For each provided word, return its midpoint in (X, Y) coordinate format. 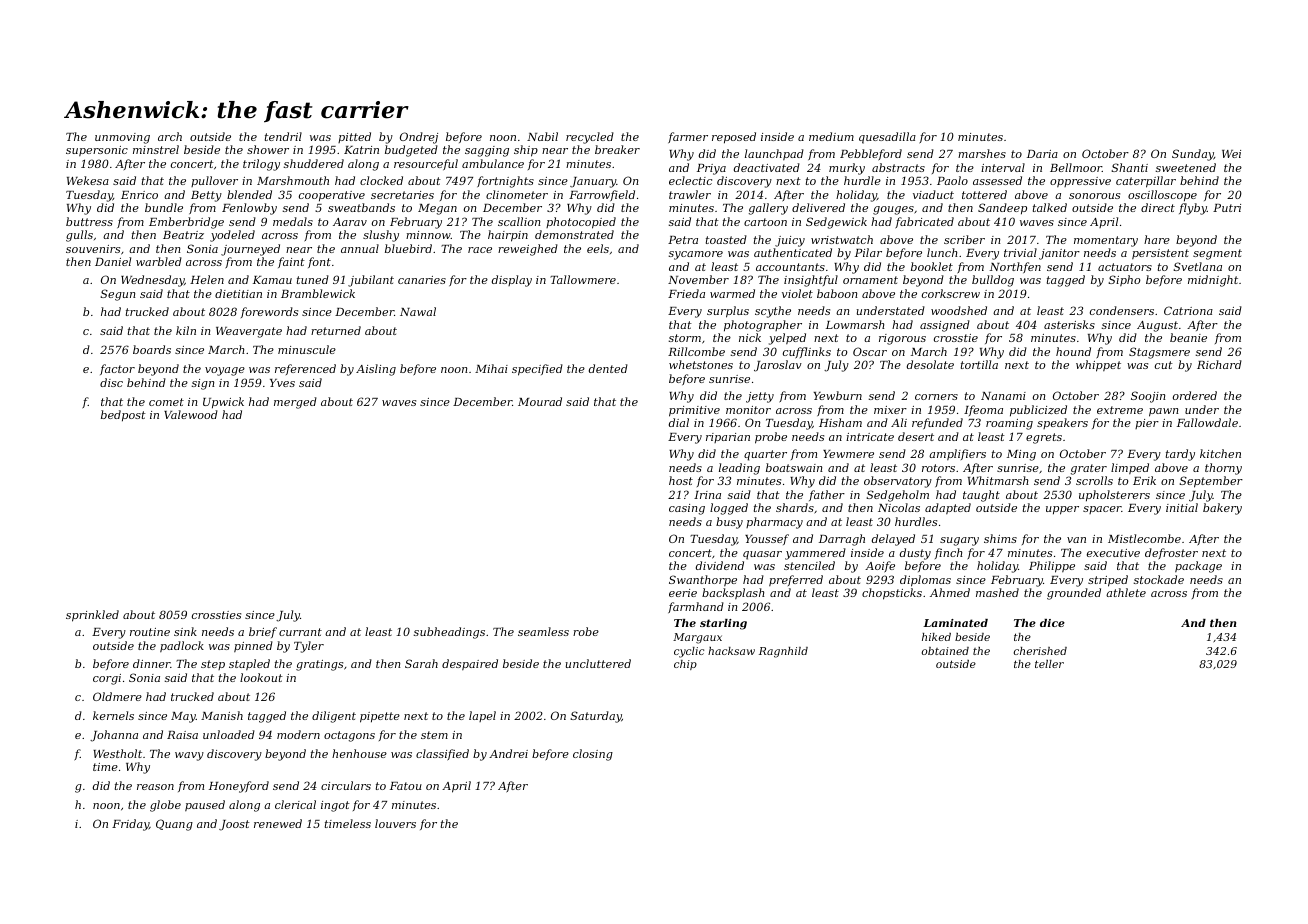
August (1157, 326)
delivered (818, 207)
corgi (107, 679)
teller (1049, 664)
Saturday (596, 717)
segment (1217, 254)
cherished (1040, 651)
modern (298, 734)
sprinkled (92, 616)
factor (117, 369)
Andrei (508, 753)
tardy (1180, 455)
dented (608, 368)
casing (687, 509)
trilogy (261, 165)
